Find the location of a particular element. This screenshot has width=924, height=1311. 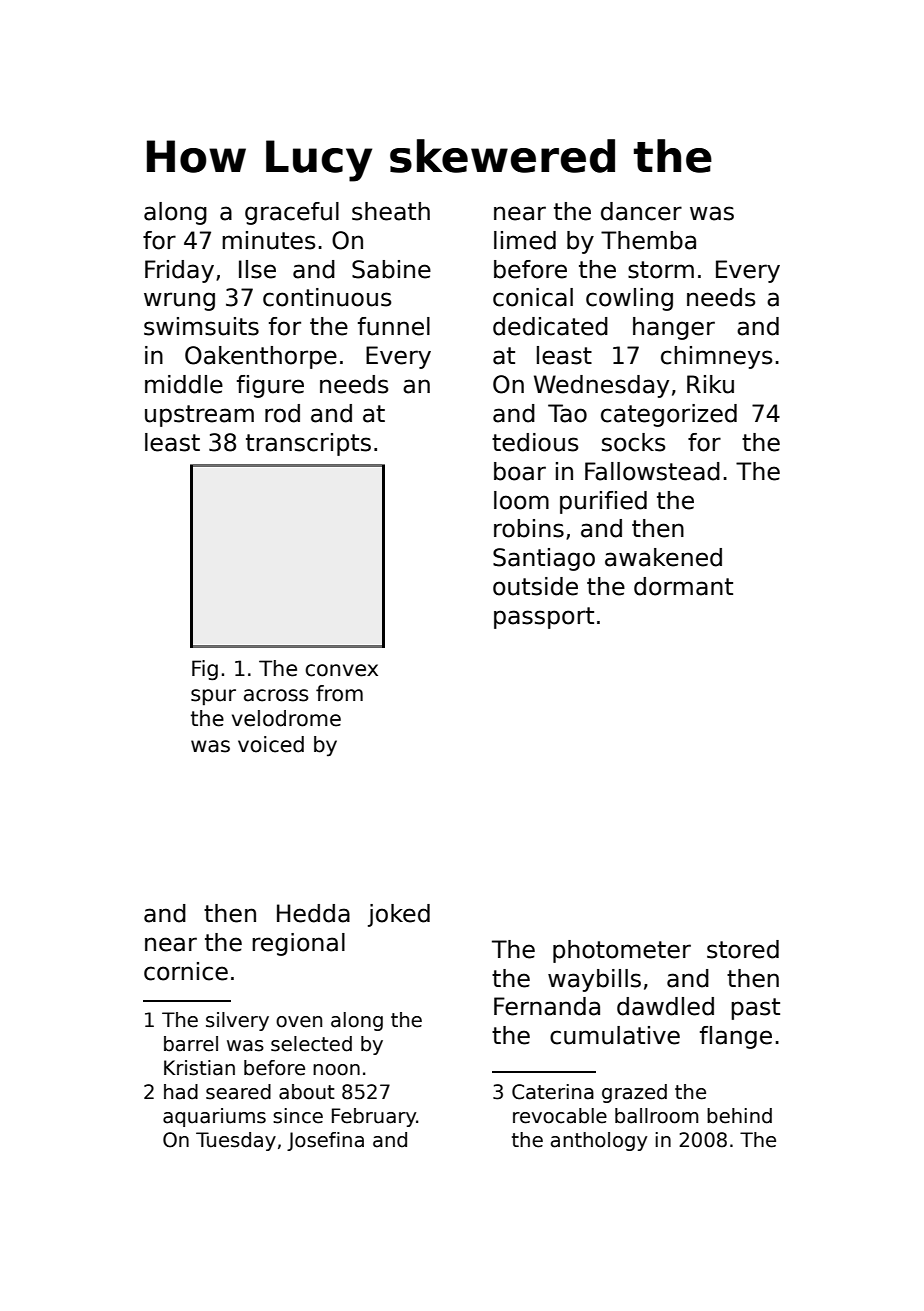

graceful is located at coordinates (292, 213).
